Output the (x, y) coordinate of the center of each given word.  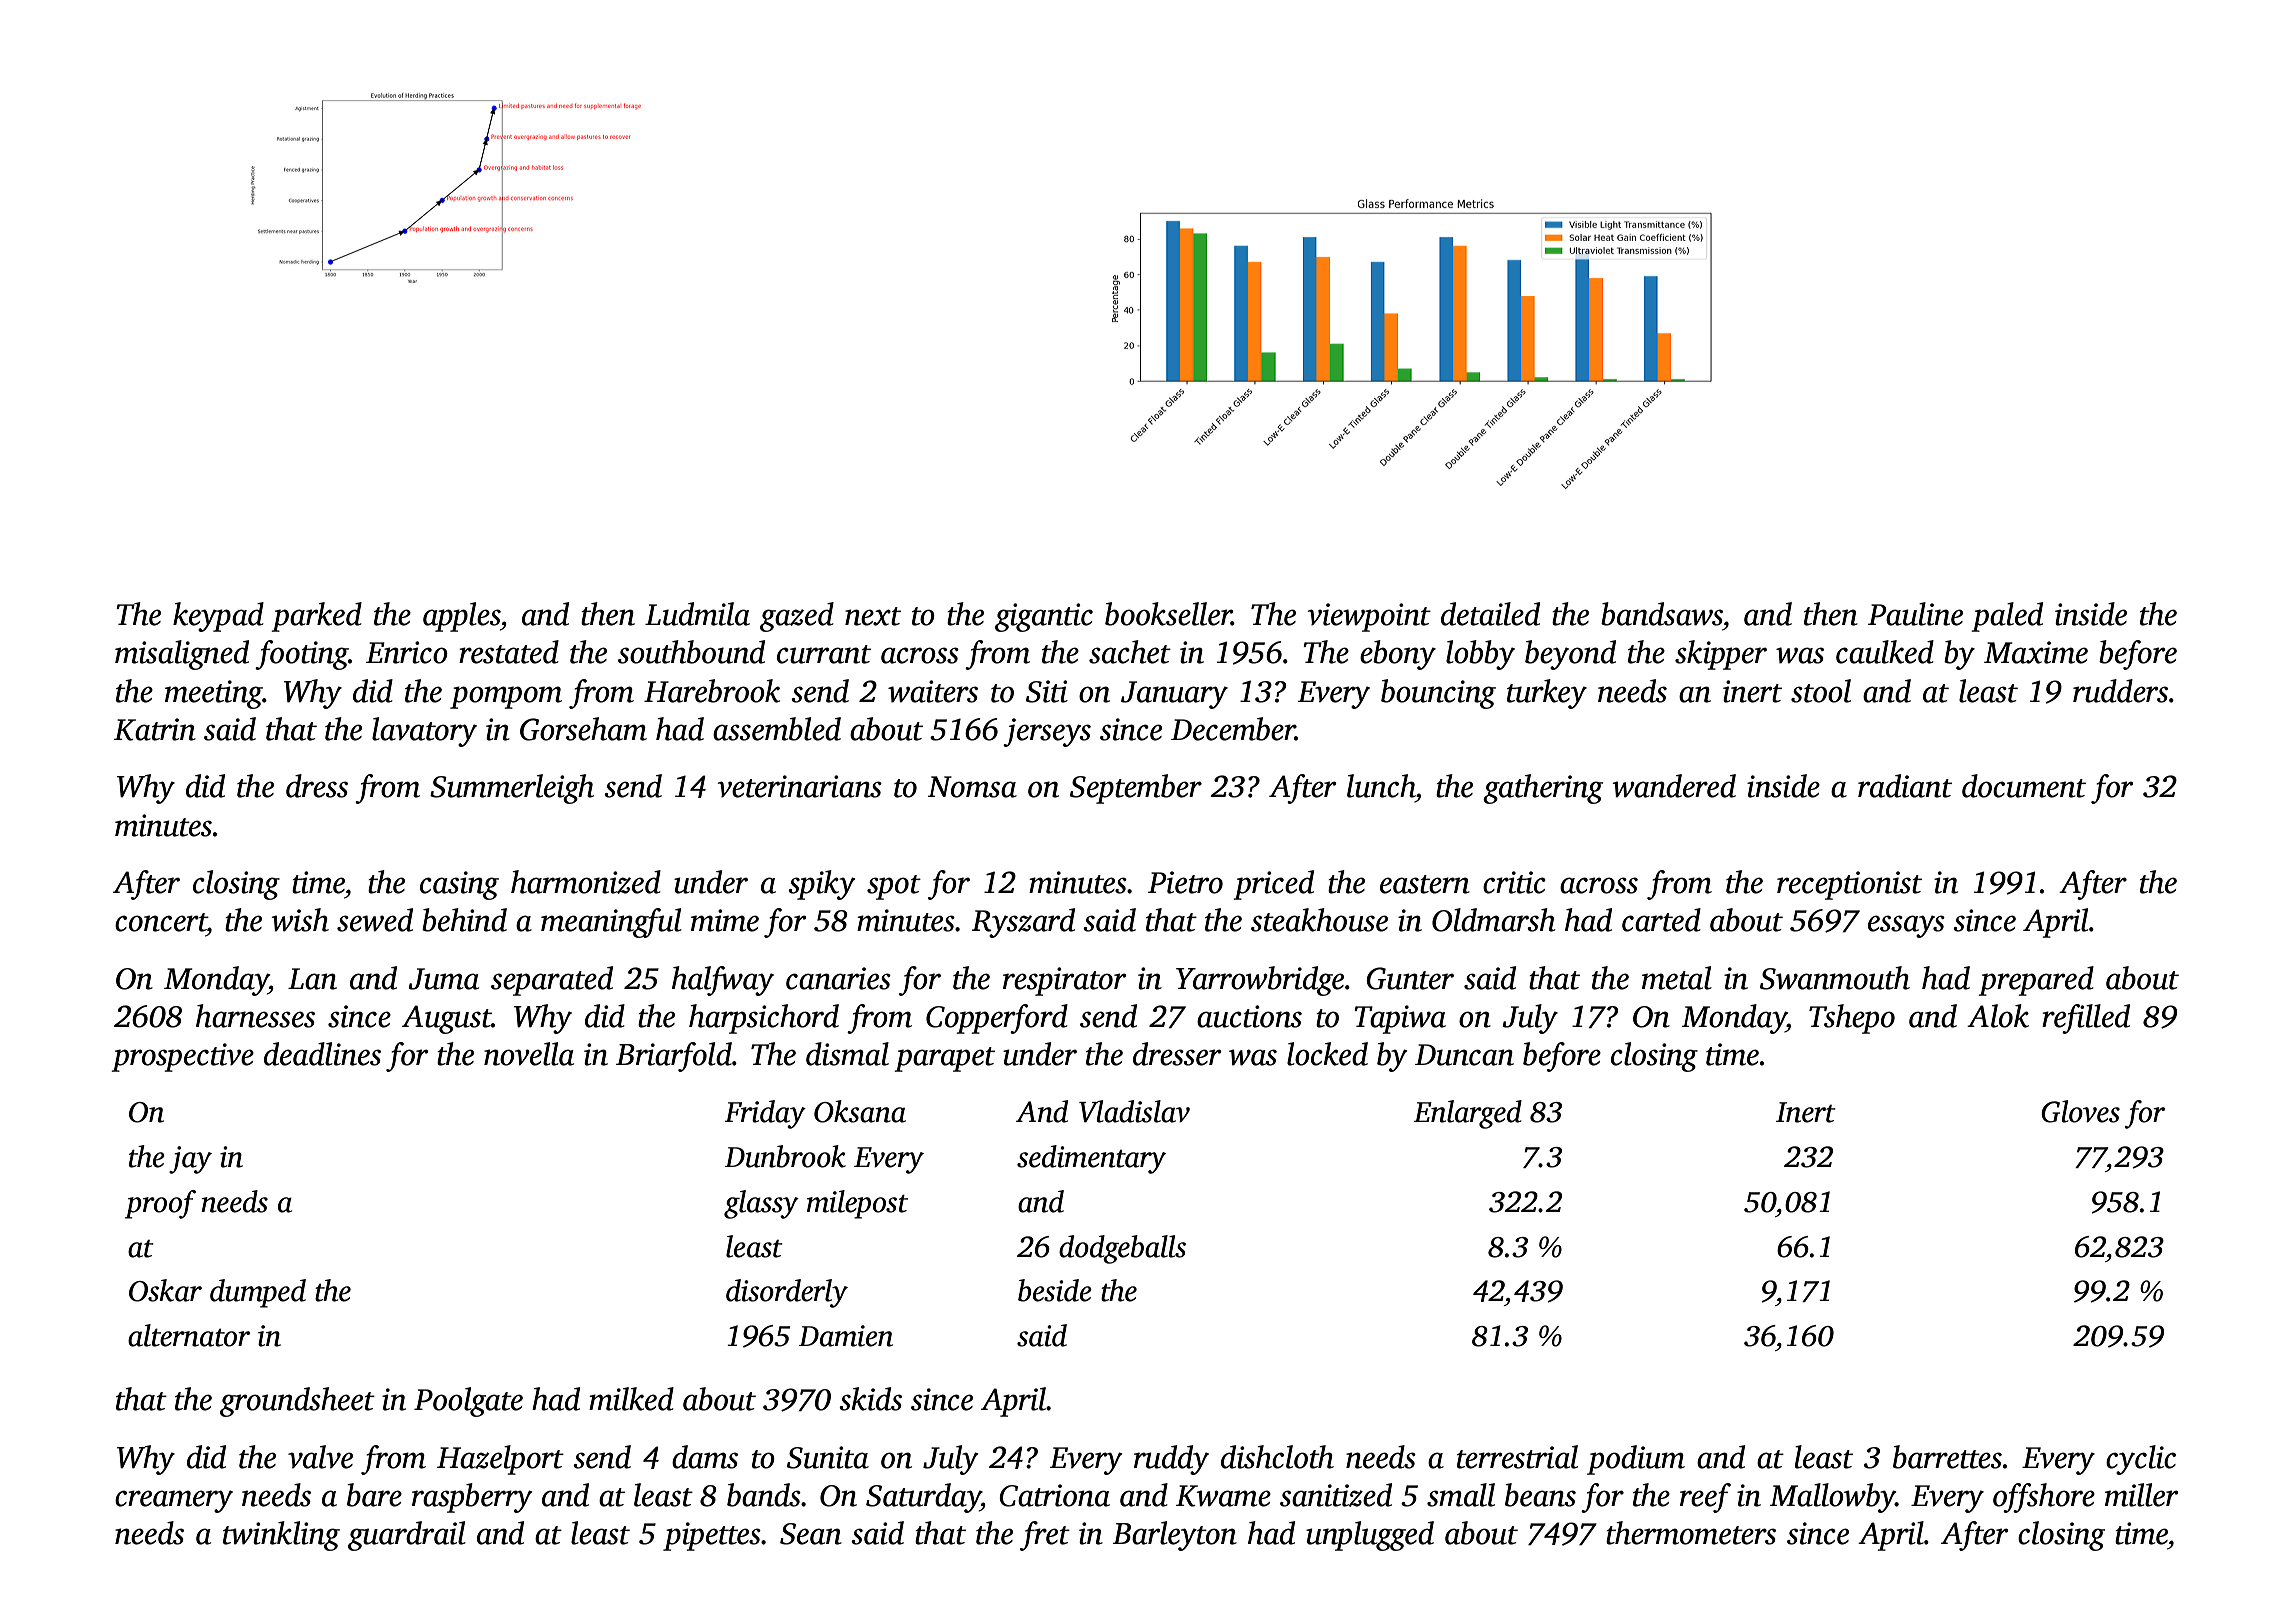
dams (705, 1457)
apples (461, 617)
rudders (2120, 691)
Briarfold (674, 1057)
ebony (1398, 655)
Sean (811, 1534)
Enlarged (1468, 1114)
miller (2142, 1495)
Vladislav (1134, 1111)
